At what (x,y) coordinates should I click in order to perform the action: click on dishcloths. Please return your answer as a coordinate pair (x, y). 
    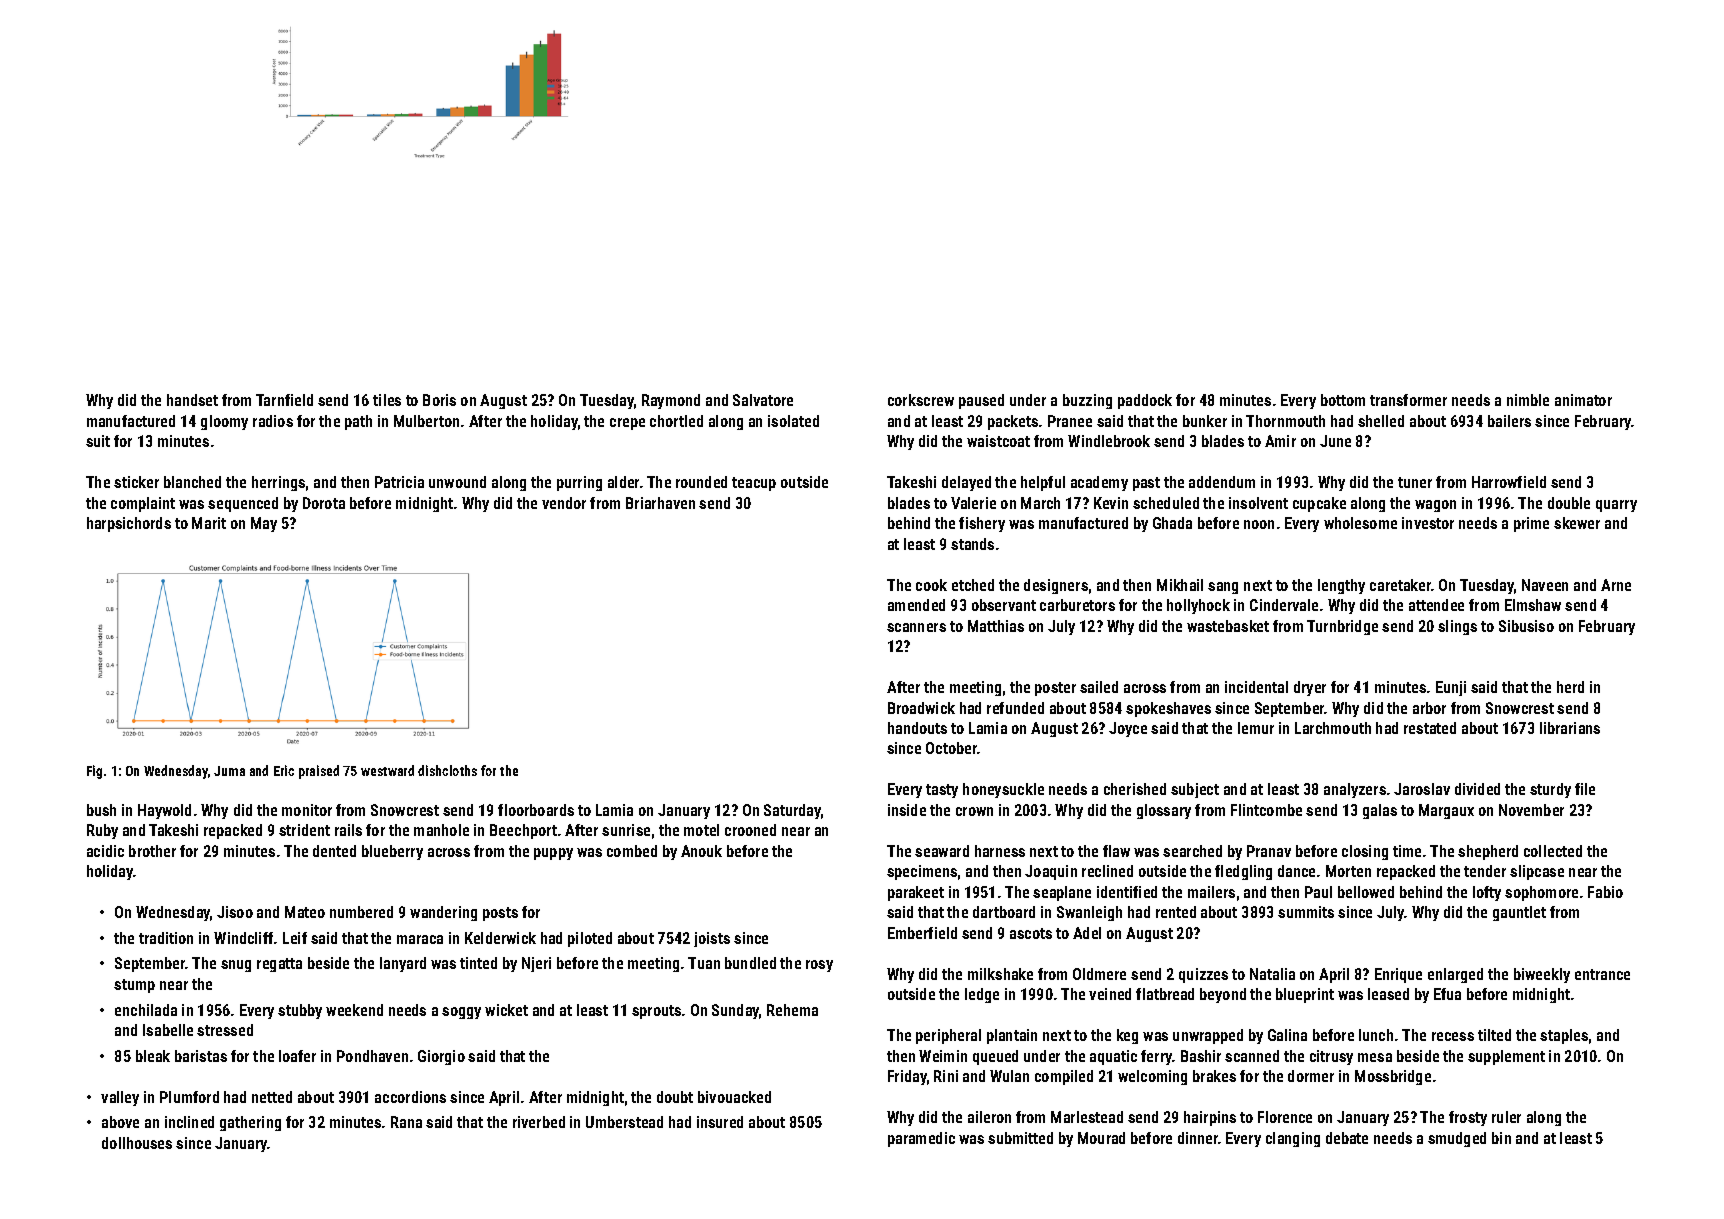
    Looking at the image, I should click on (447, 770).
